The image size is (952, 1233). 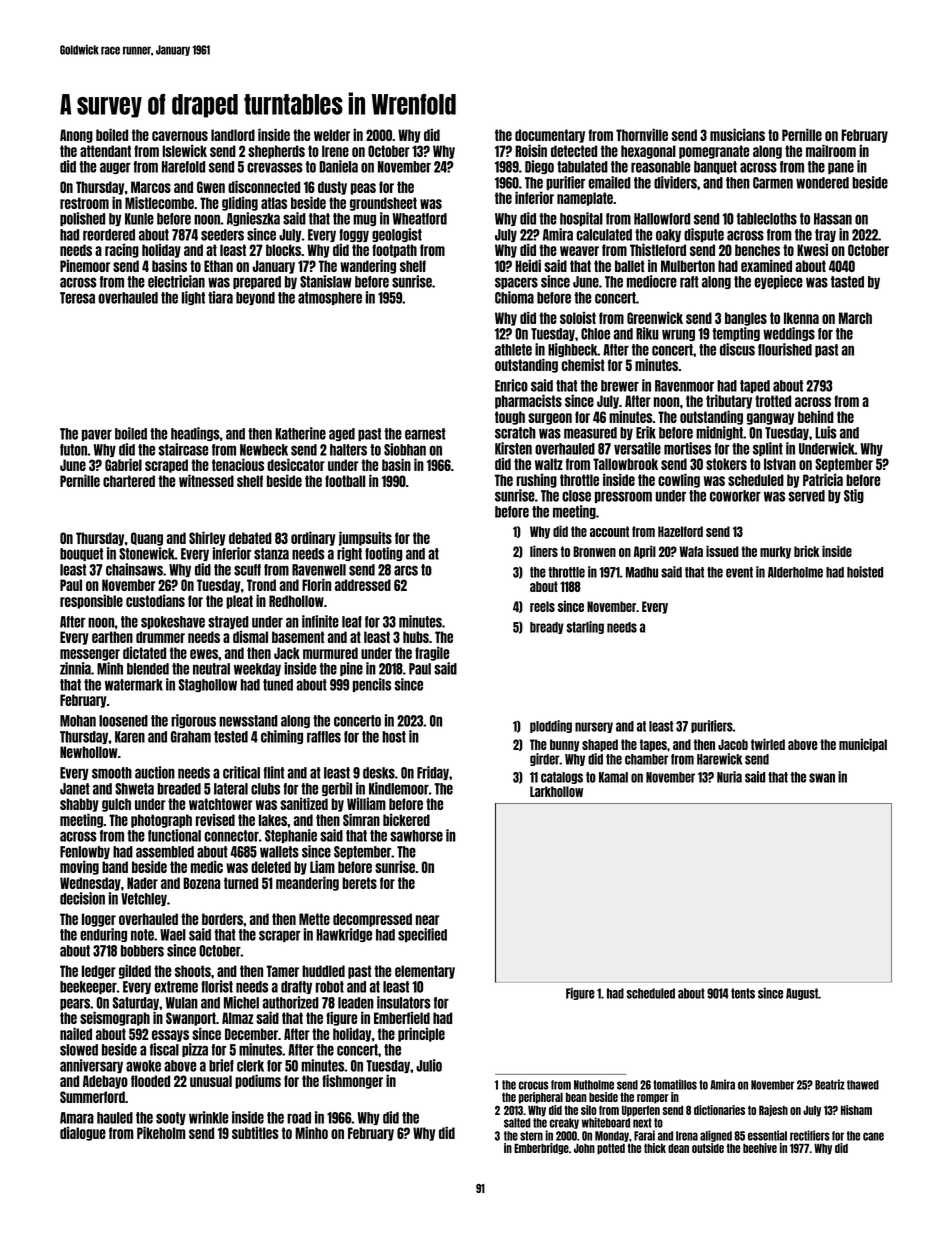 I want to click on Hazelford, so click(x=680, y=531).
